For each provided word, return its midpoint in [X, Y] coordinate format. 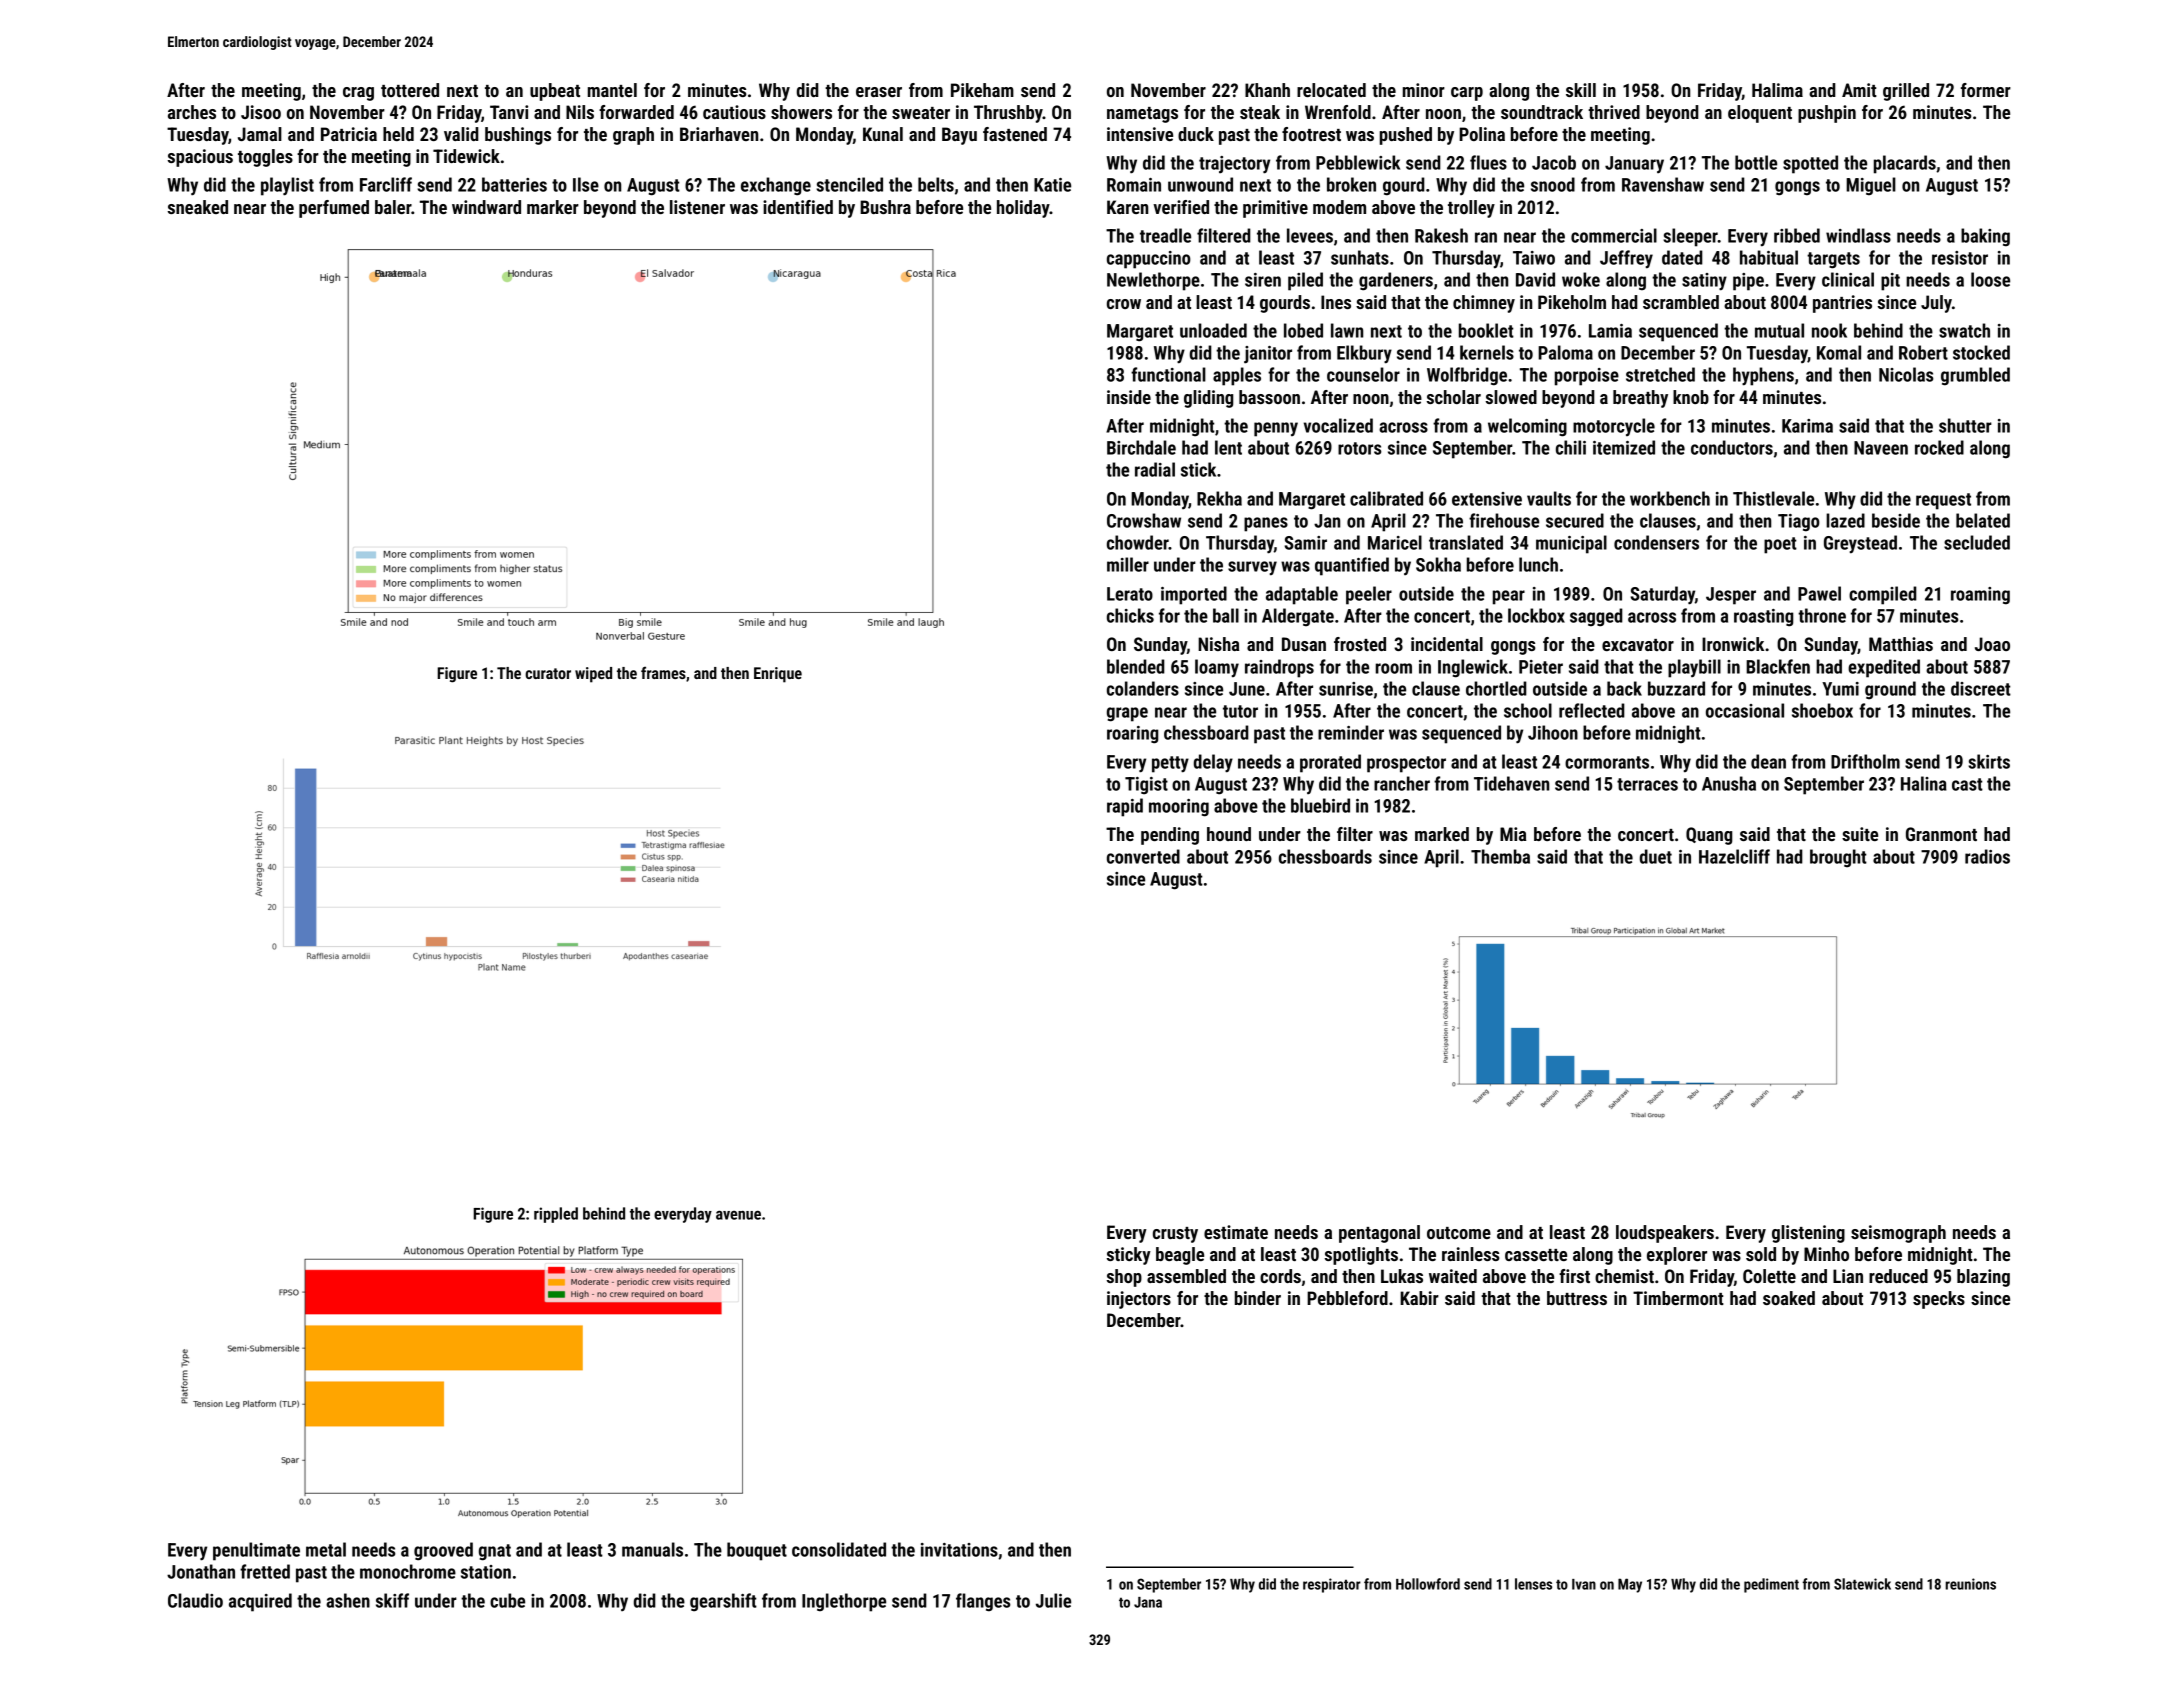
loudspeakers [1665, 1234]
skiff [392, 1600]
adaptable [1302, 595]
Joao [1992, 644]
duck [1196, 134]
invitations [959, 1550]
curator [548, 673]
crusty [1175, 1235]
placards [1905, 164]
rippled [556, 1215]
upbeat [555, 92]
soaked [1789, 1298]
